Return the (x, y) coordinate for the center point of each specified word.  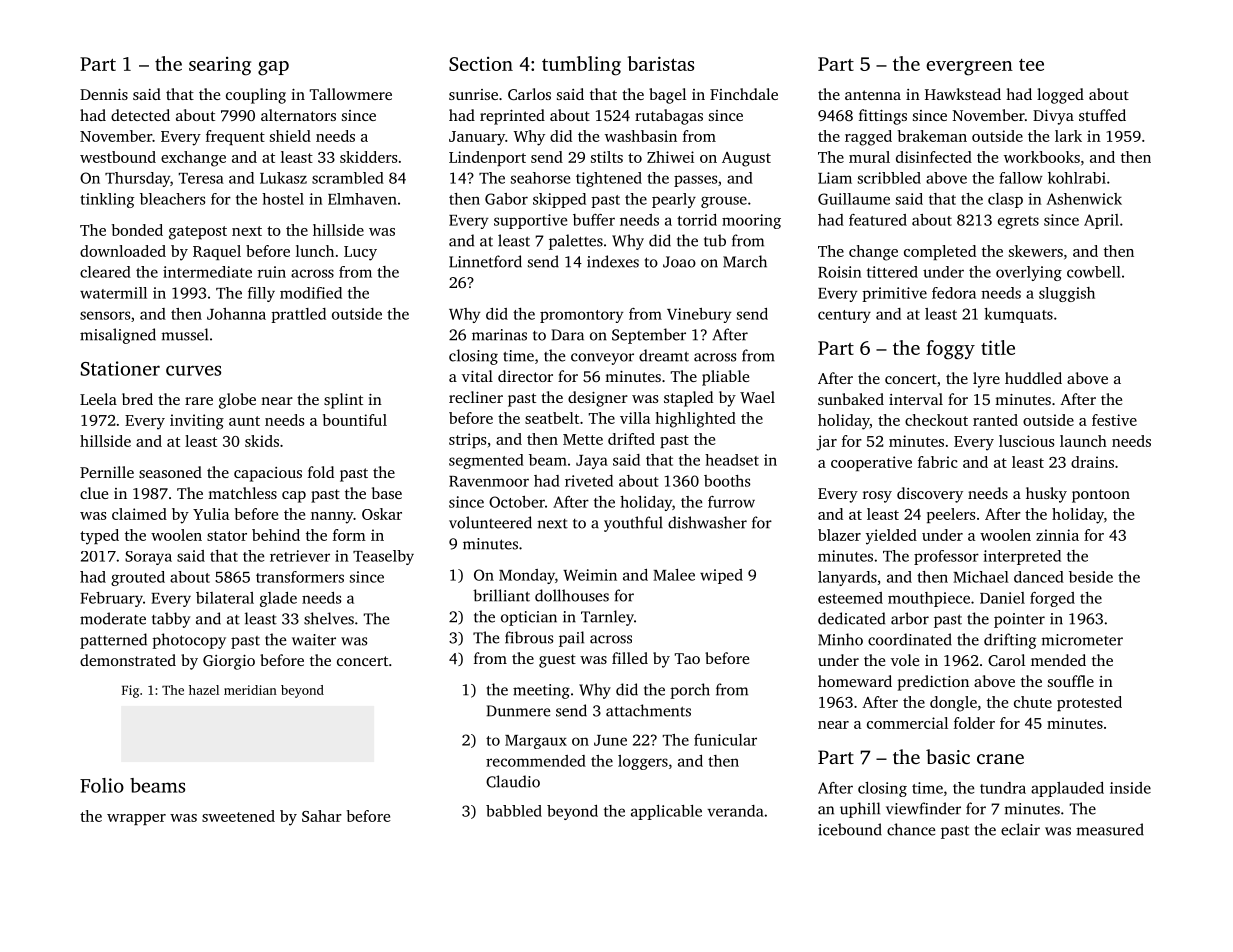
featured (878, 220)
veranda (735, 811)
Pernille (107, 472)
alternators (298, 115)
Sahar (322, 816)
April (1101, 221)
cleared (105, 272)
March (745, 261)
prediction (933, 683)
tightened (609, 179)
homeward (855, 681)
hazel (204, 690)
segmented (486, 461)
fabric (938, 462)
